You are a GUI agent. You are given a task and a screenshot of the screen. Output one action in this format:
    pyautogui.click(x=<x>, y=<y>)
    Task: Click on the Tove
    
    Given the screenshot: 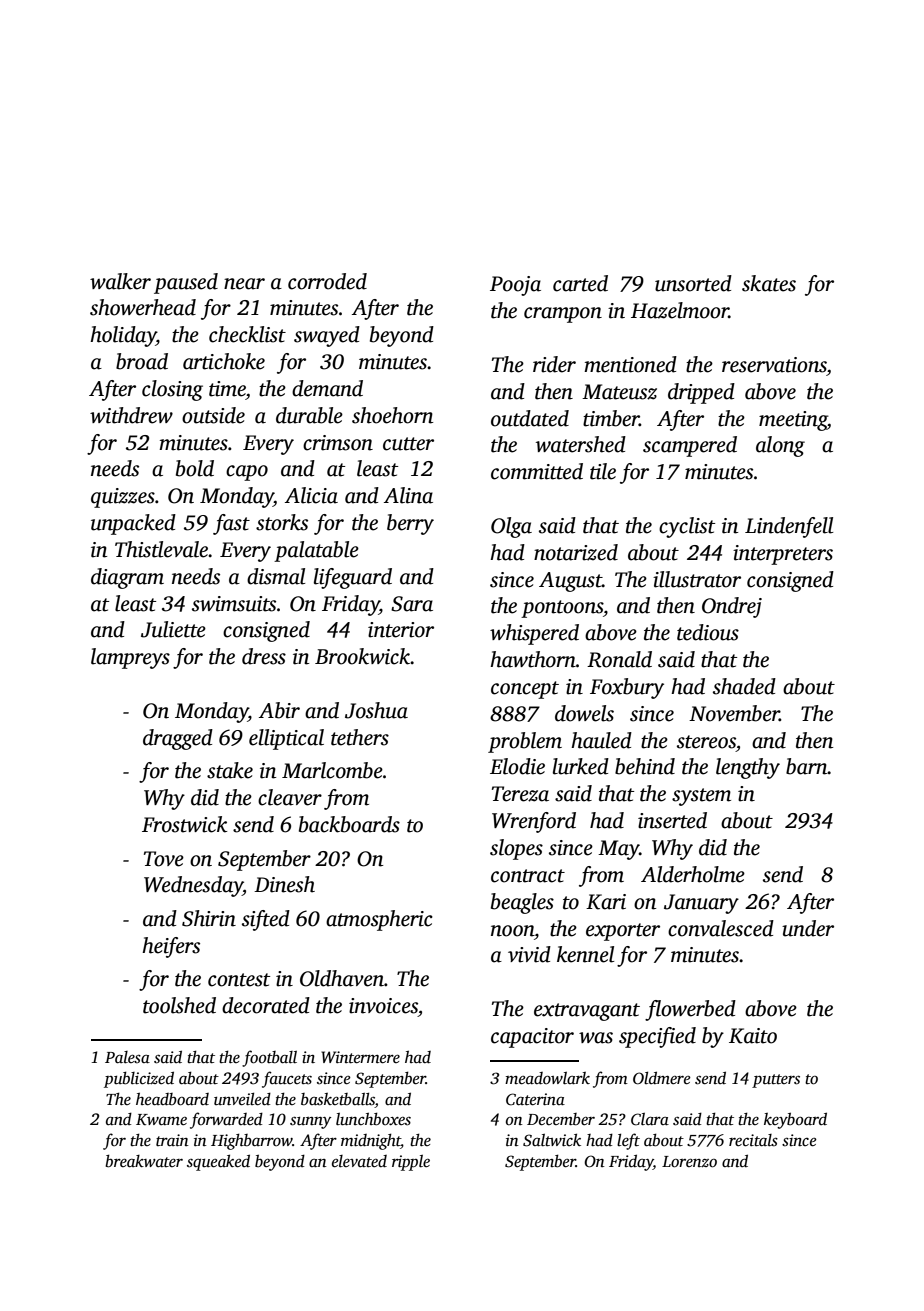 What is the action you would take?
    pyautogui.click(x=164, y=859)
